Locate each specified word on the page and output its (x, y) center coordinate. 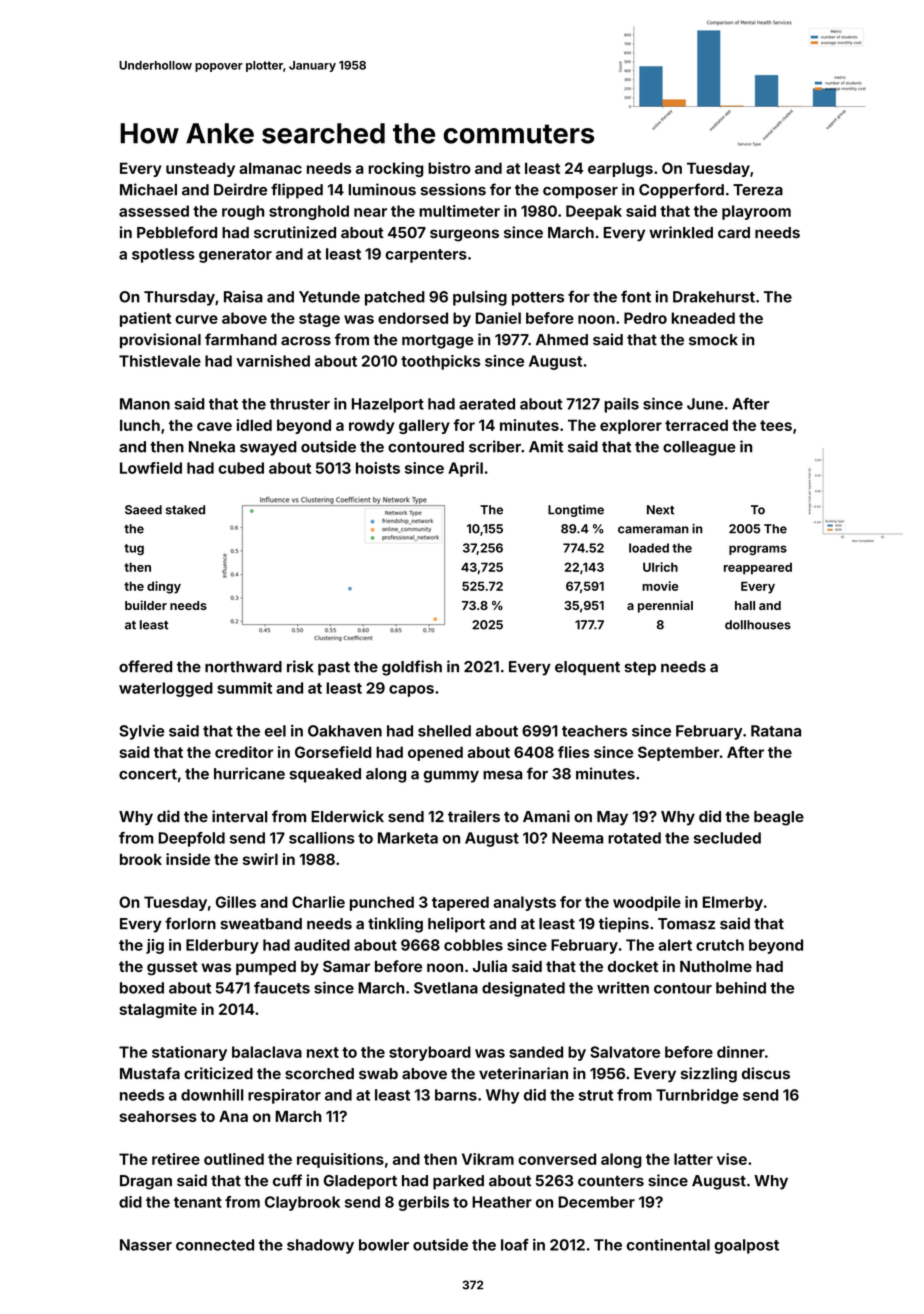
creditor (244, 752)
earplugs (620, 169)
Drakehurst (714, 297)
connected (215, 1245)
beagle (779, 818)
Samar (346, 966)
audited (322, 945)
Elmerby (733, 903)
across (306, 341)
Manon (145, 404)
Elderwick (347, 816)
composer (580, 193)
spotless (163, 255)
